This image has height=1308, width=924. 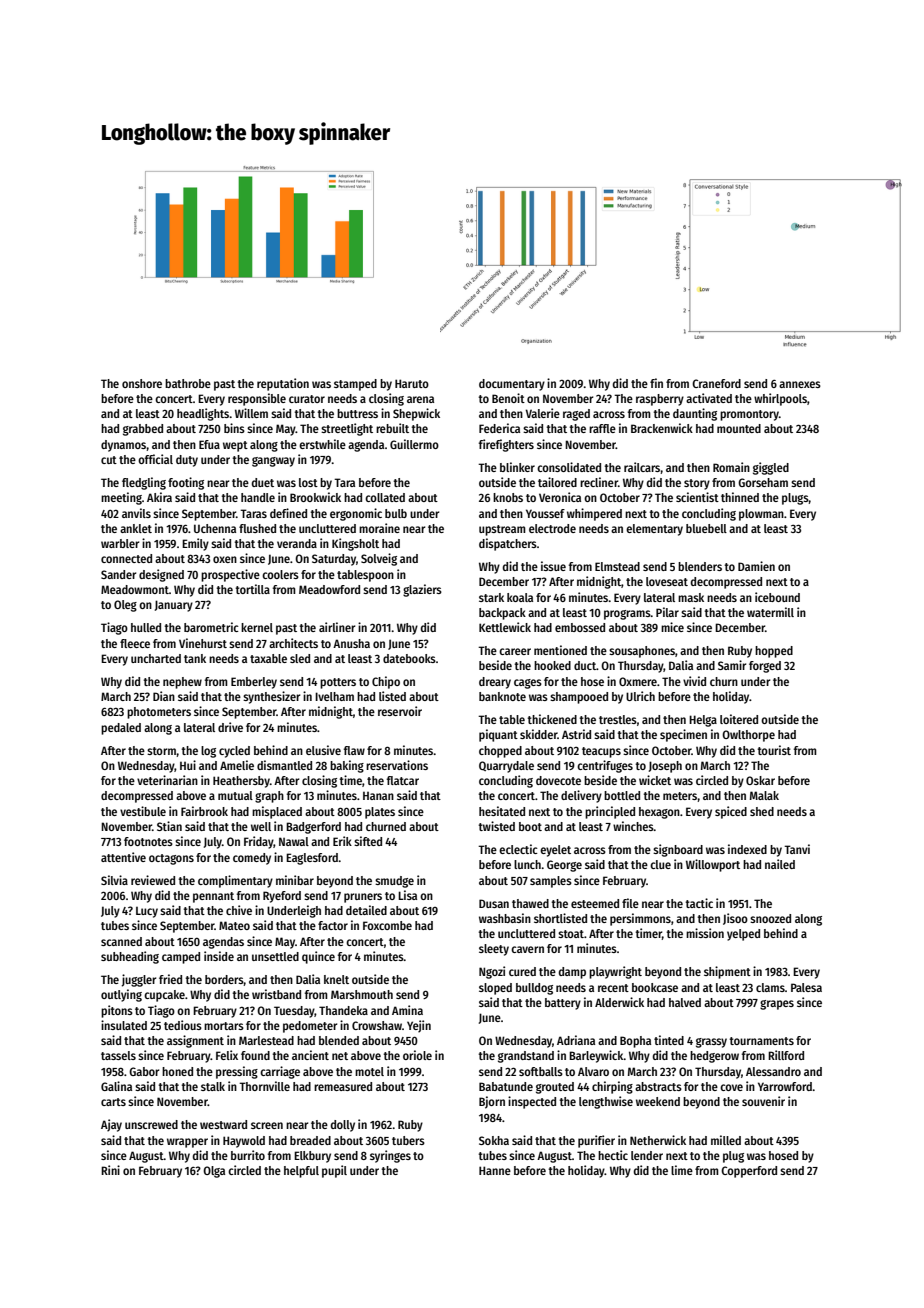 What do you see at coordinates (181, 958) in the image?
I see `camped` at bounding box center [181, 958].
